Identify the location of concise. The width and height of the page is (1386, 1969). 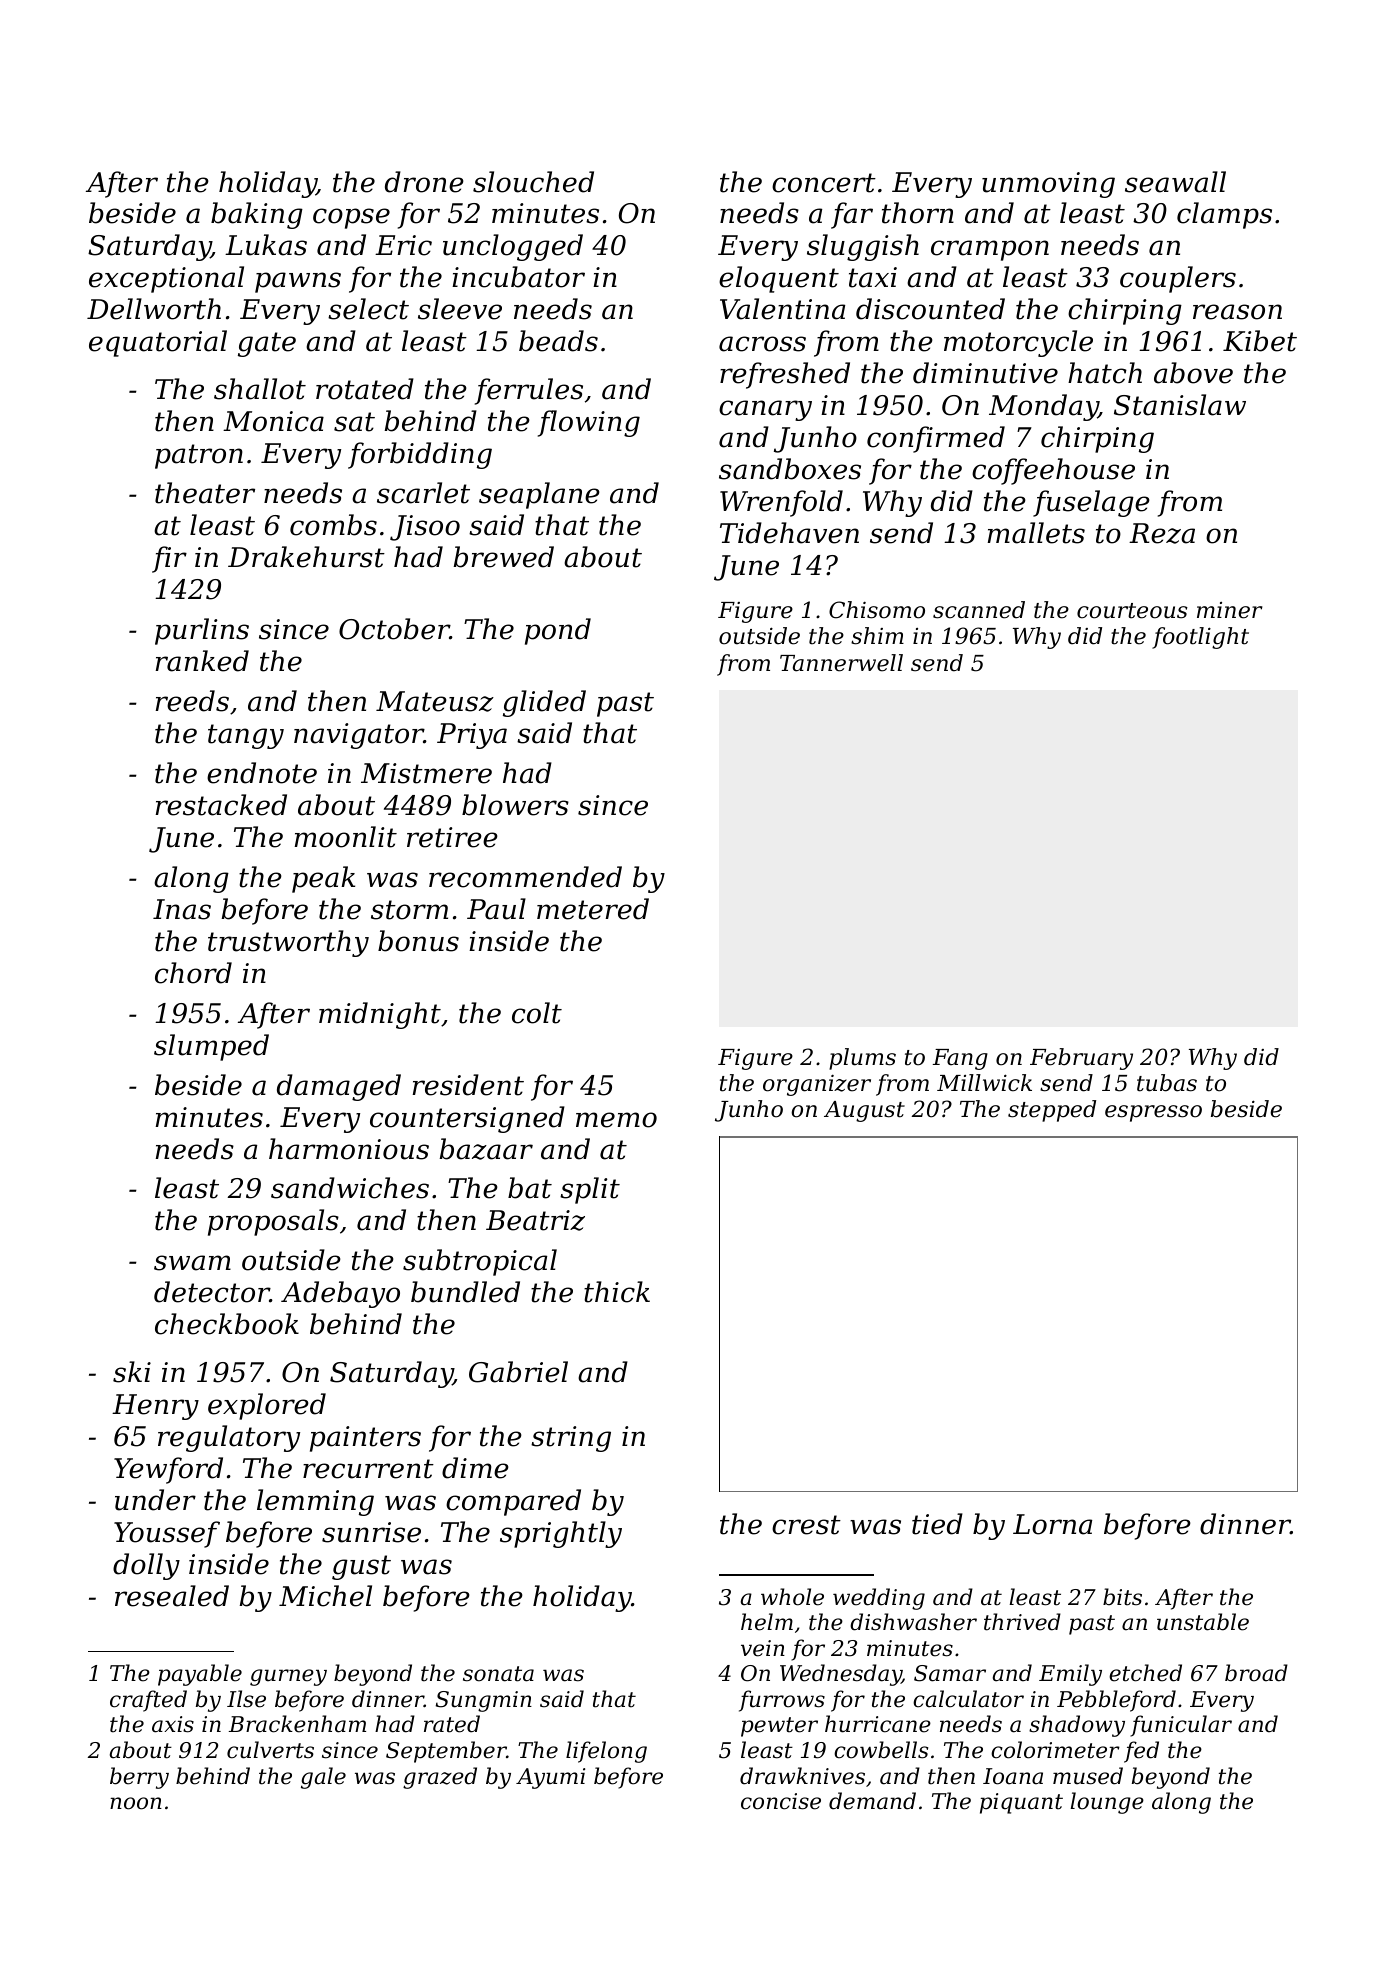
(781, 1801).
